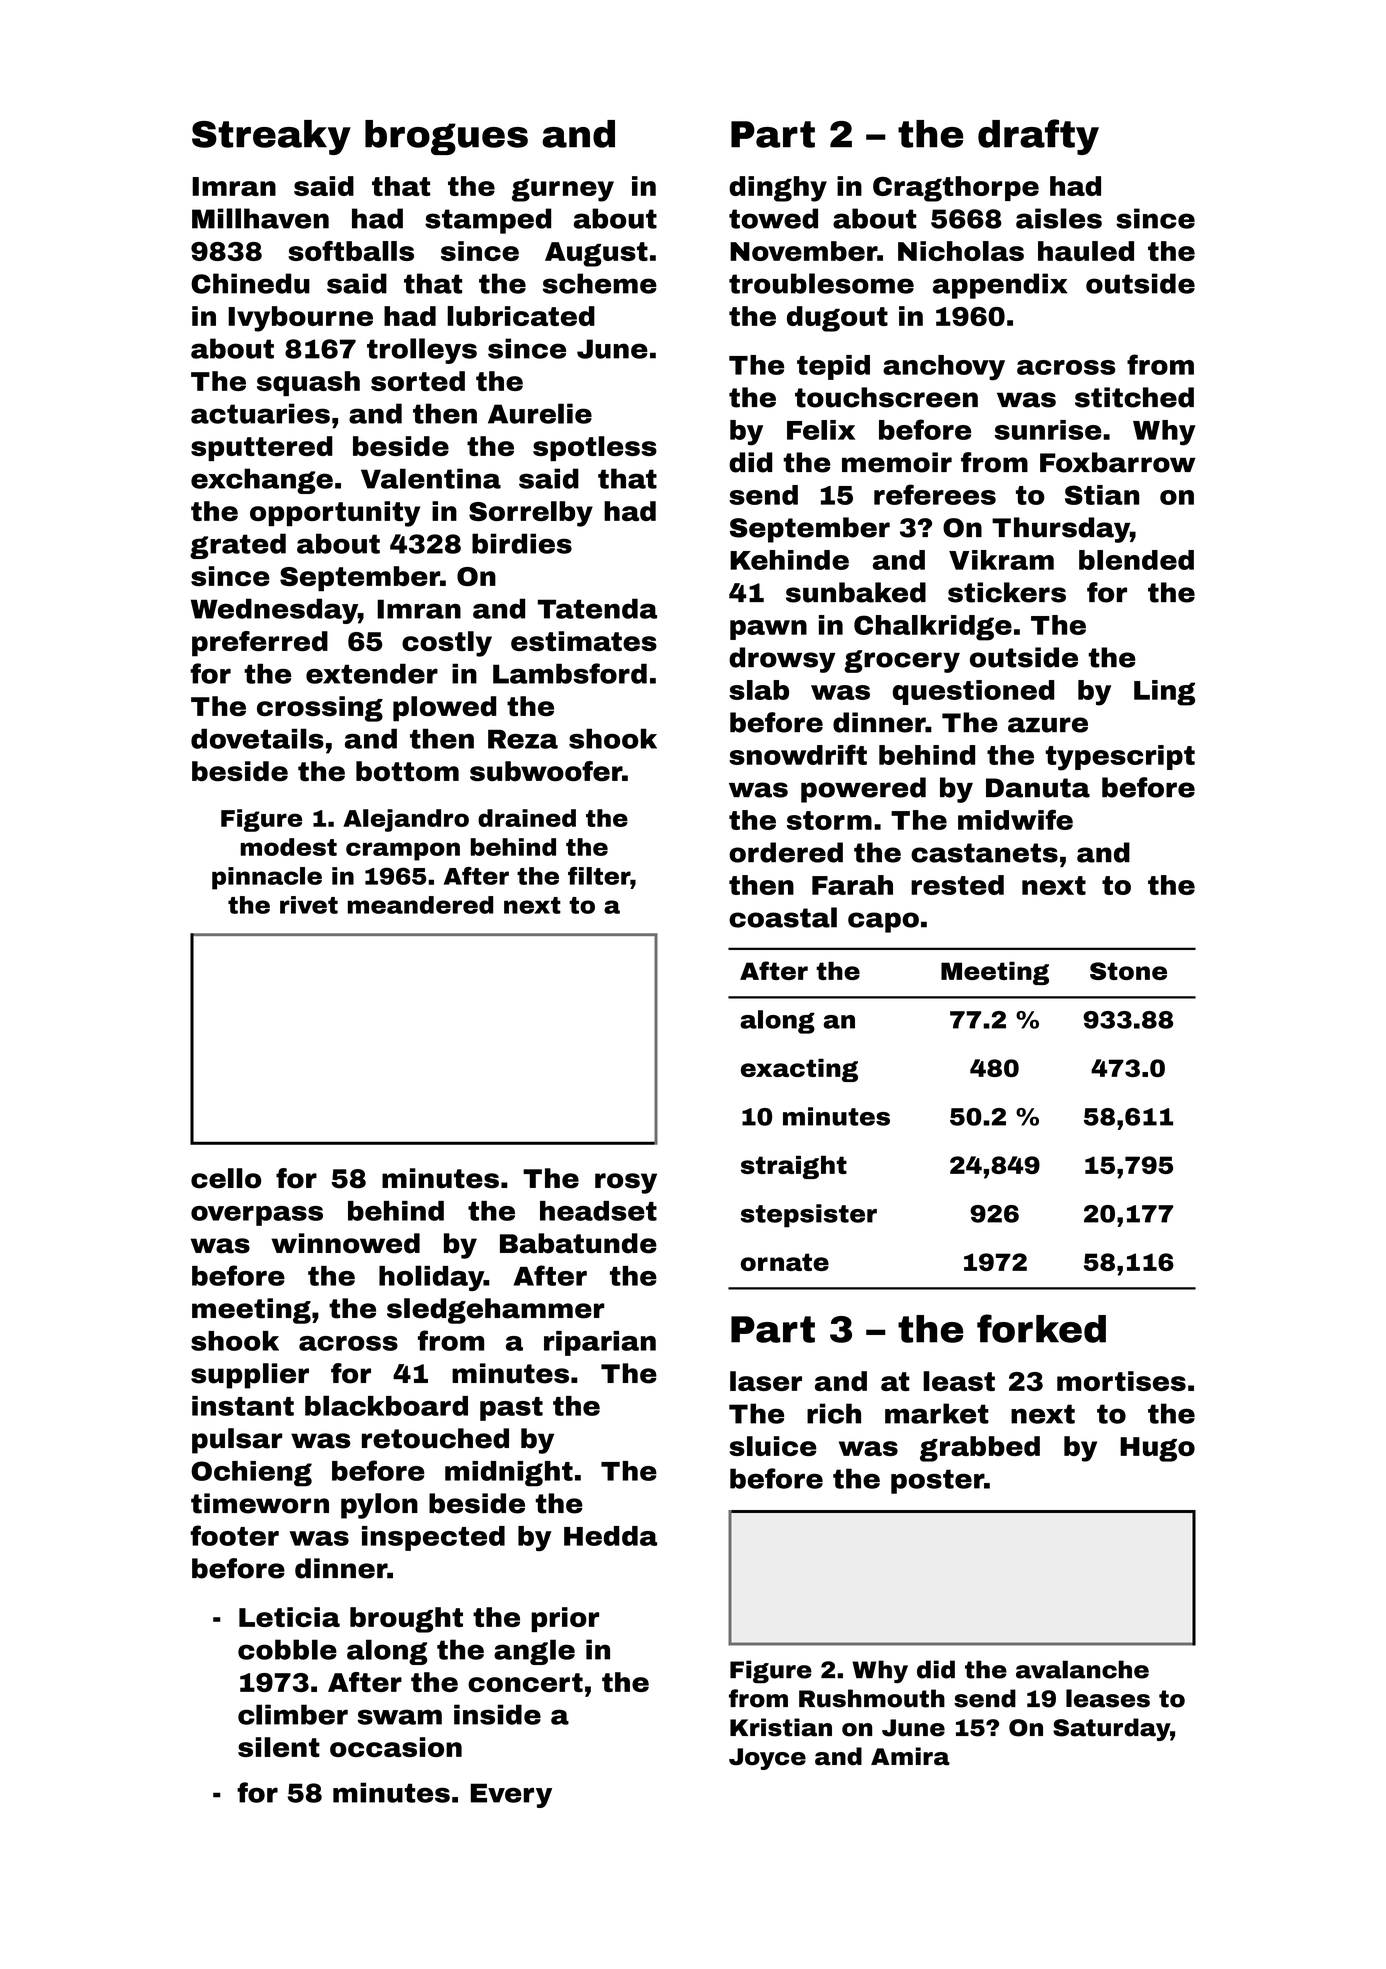 The image size is (1386, 1969). Describe the element at coordinates (511, 1795) in the screenshot. I see `Every` at that location.
